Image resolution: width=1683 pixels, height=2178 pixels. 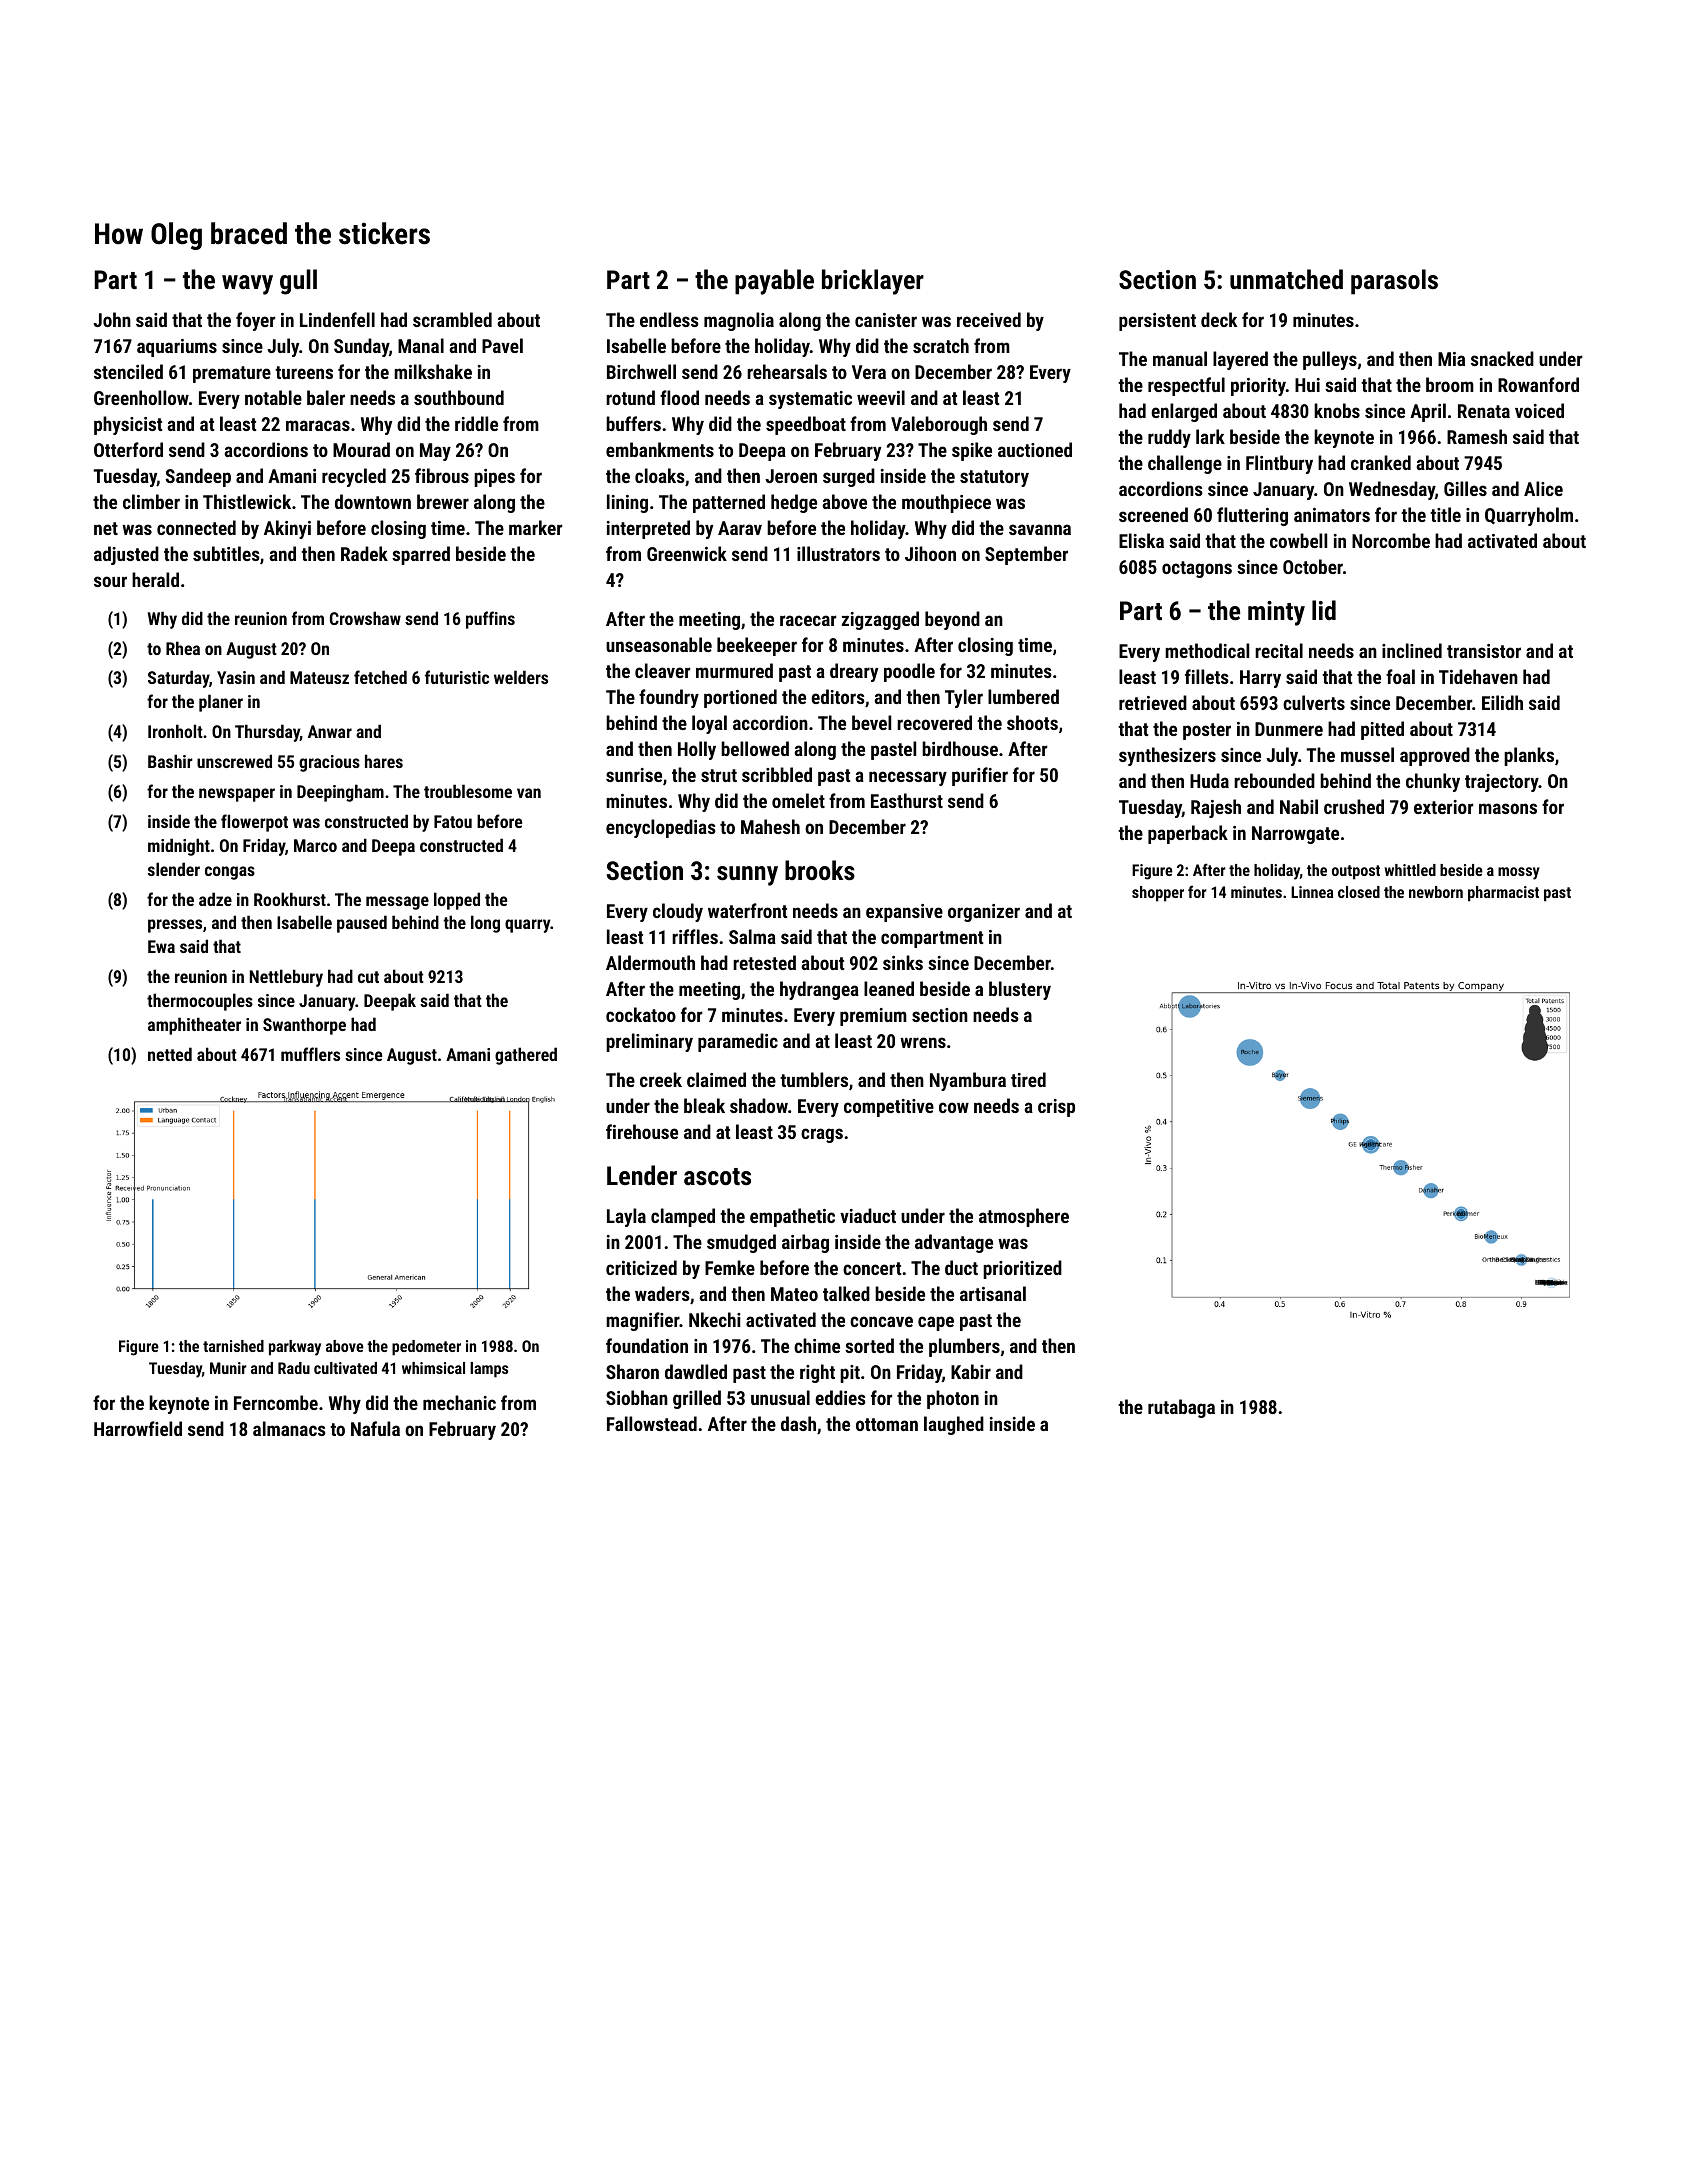 What do you see at coordinates (1207, 731) in the screenshot?
I see `poster` at bounding box center [1207, 731].
